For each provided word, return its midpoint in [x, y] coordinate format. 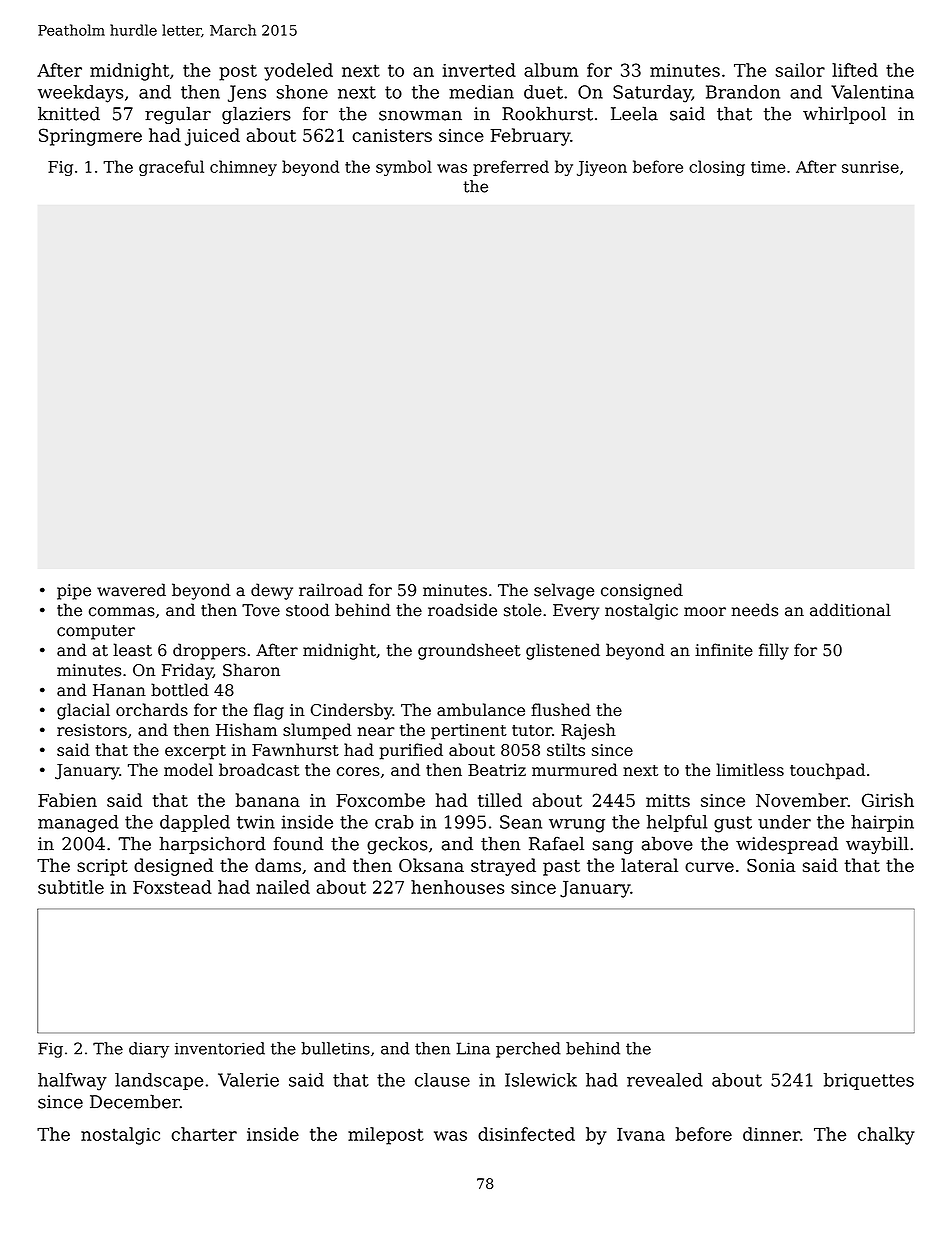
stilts [566, 749]
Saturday [652, 94]
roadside [462, 610]
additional [850, 610]
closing [717, 168]
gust [733, 824]
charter [204, 1134]
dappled [195, 823]
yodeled [298, 72]
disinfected [526, 1134]
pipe [74, 592]
